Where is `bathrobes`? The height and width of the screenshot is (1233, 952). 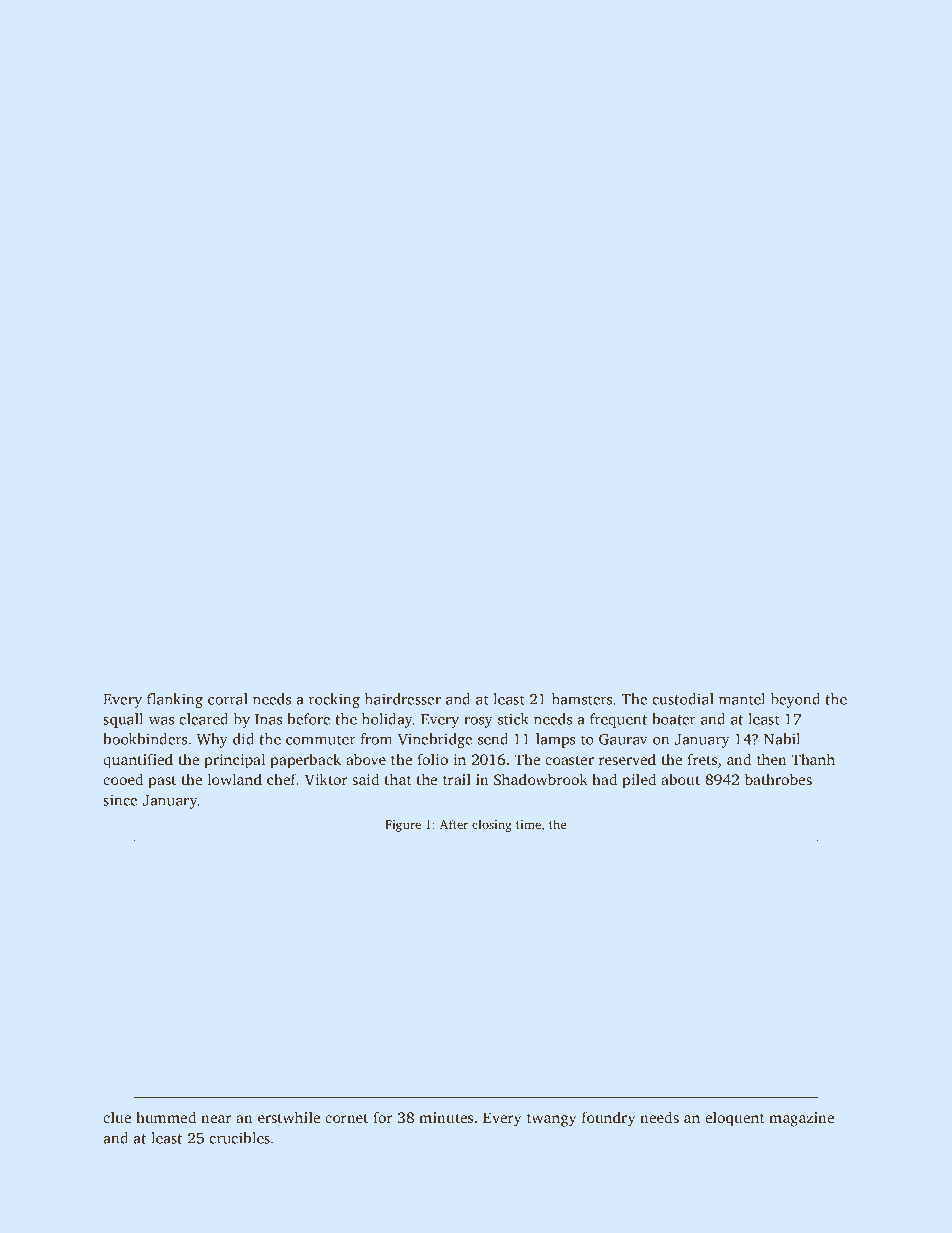 bathrobes is located at coordinates (778, 779).
